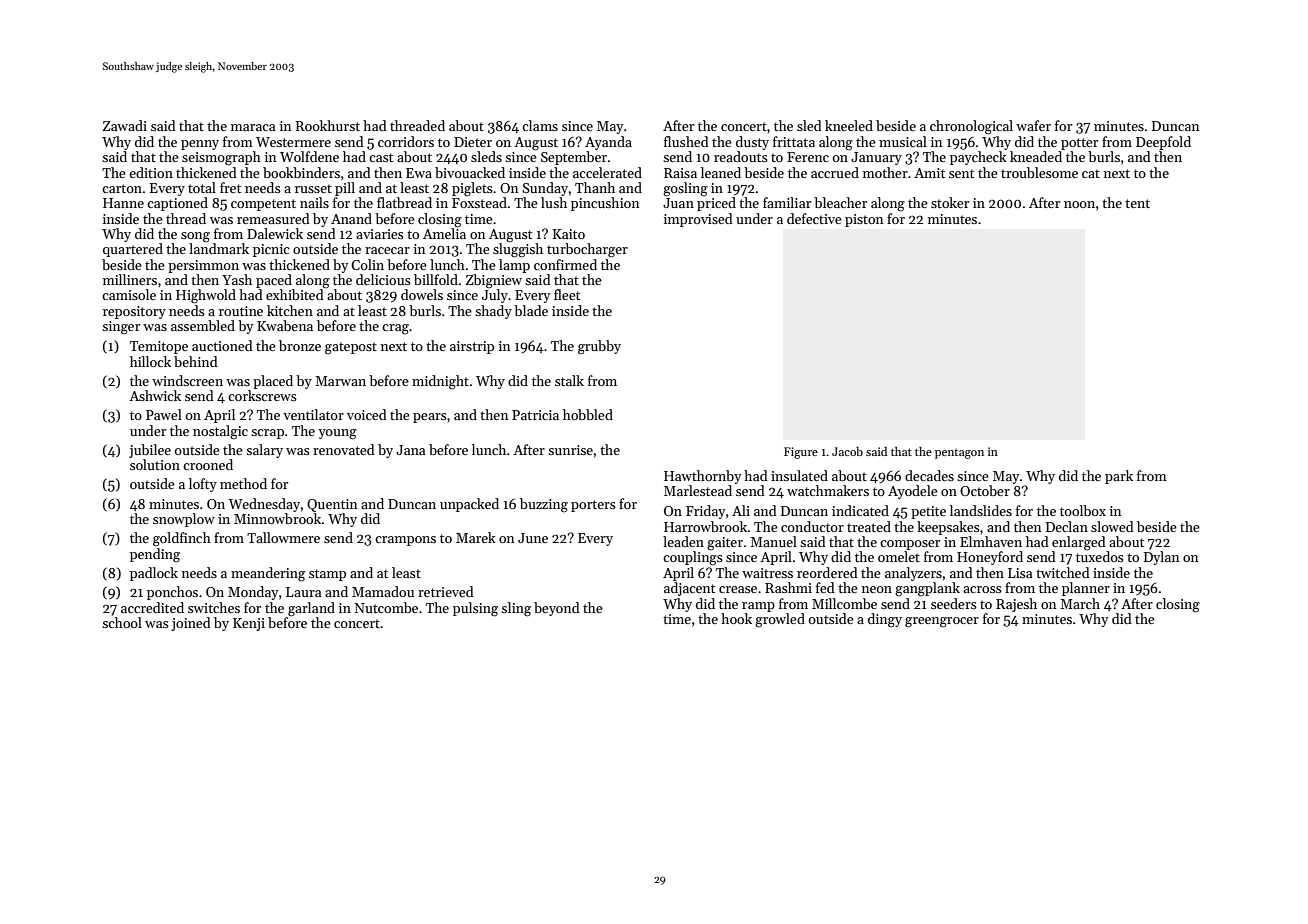  Describe the element at coordinates (164, 414) in the screenshot. I see `Pawel` at that location.
